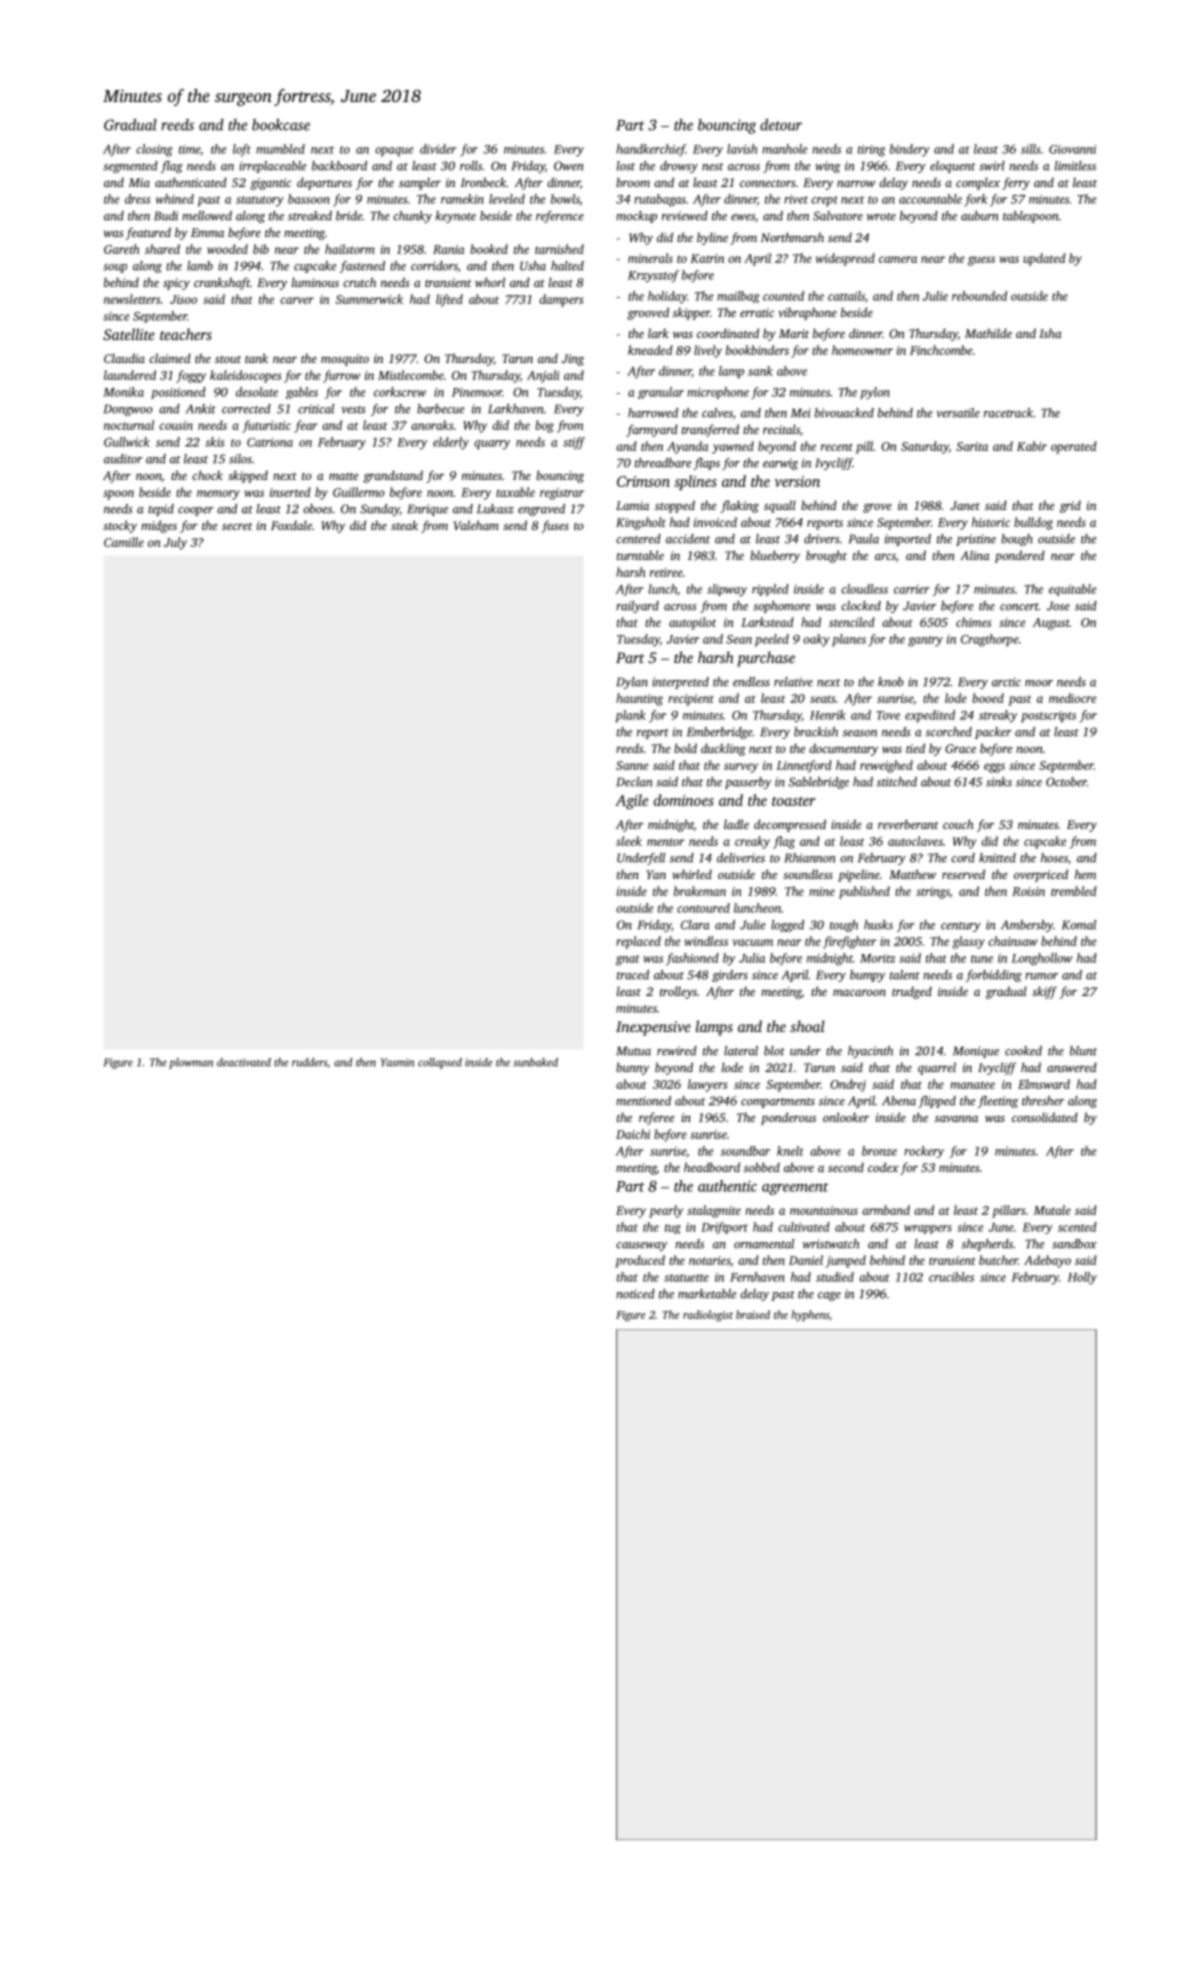 The image size is (1200, 1976). What do you see at coordinates (438, 149) in the screenshot?
I see `divider` at bounding box center [438, 149].
